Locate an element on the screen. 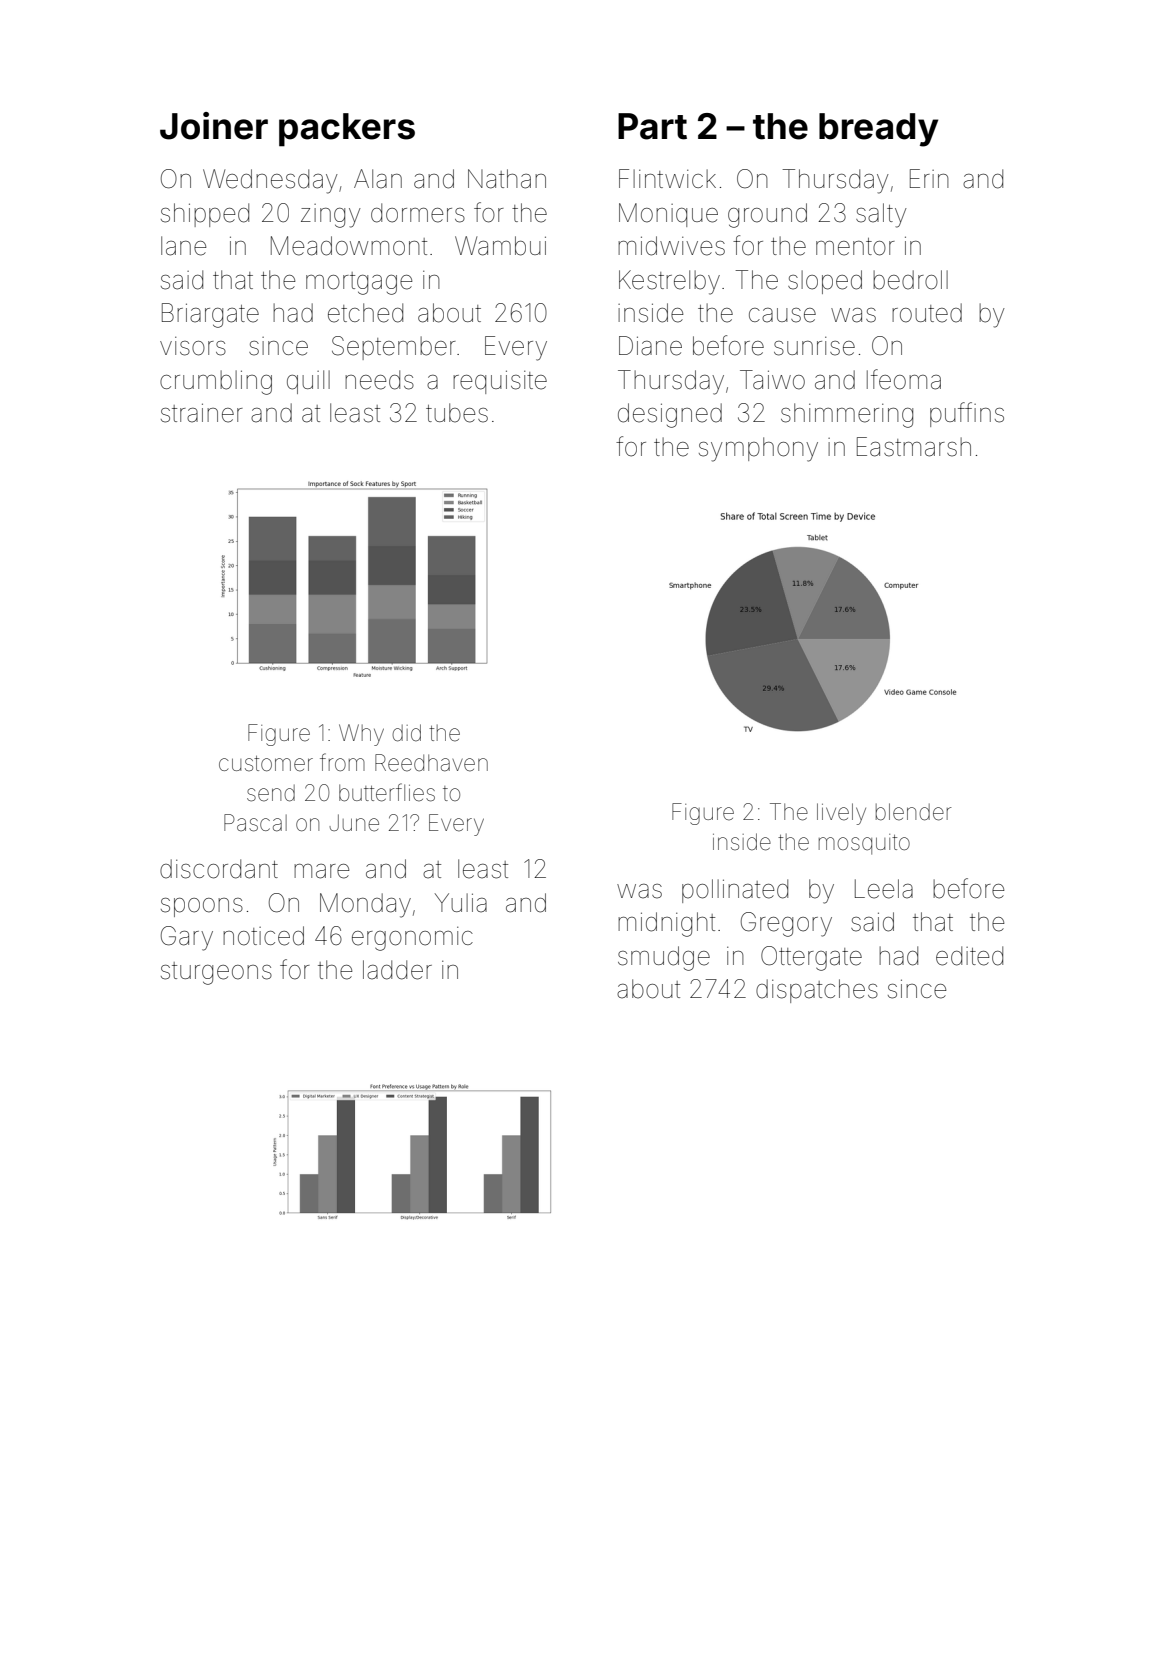 Image resolution: width=1165 pixels, height=1654 pixels. cause is located at coordinates (782, 315).
